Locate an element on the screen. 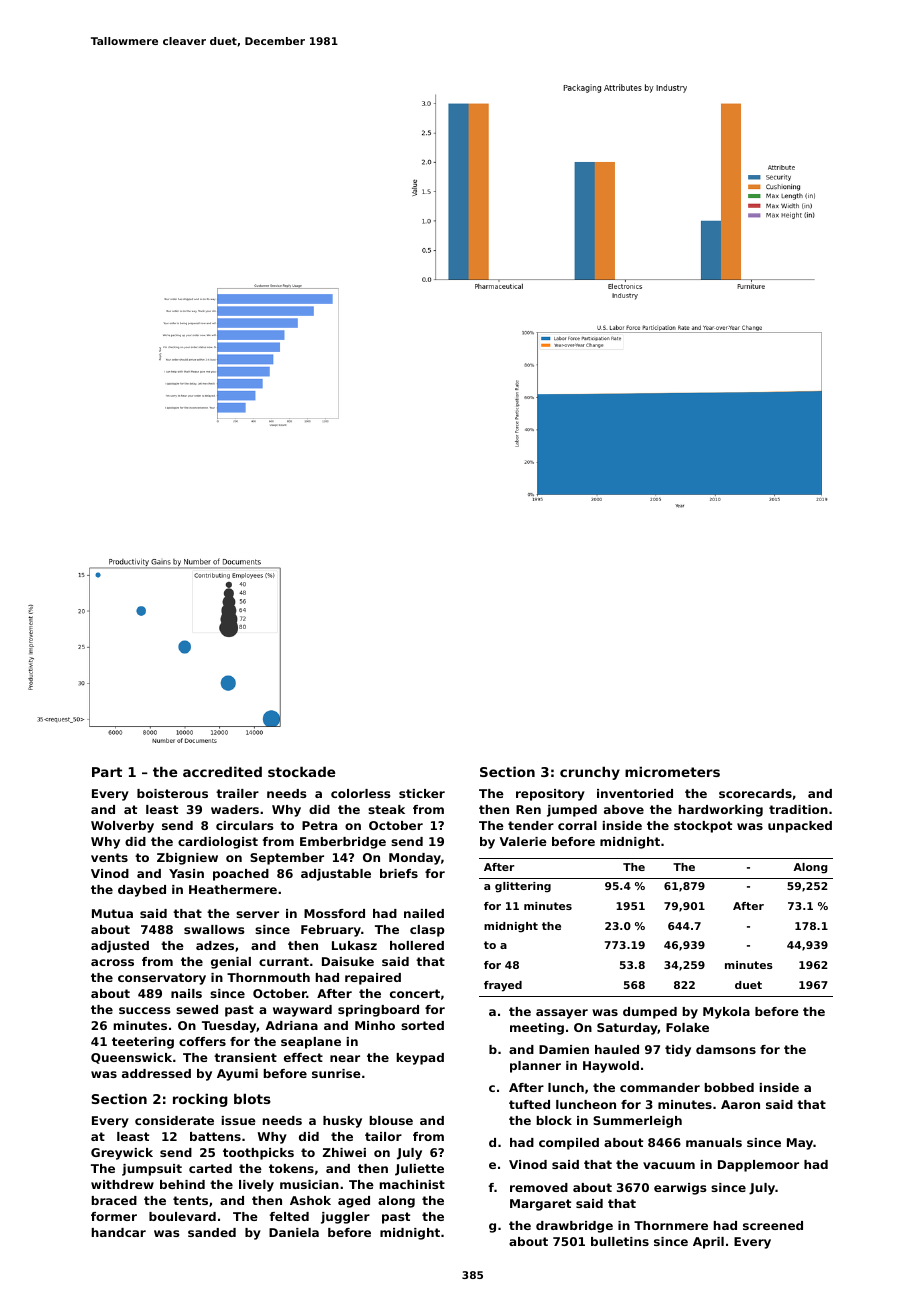 Image resolution: width=924 pixels, height=1308 pixels. accredited is located at coordinates (222, 771).
